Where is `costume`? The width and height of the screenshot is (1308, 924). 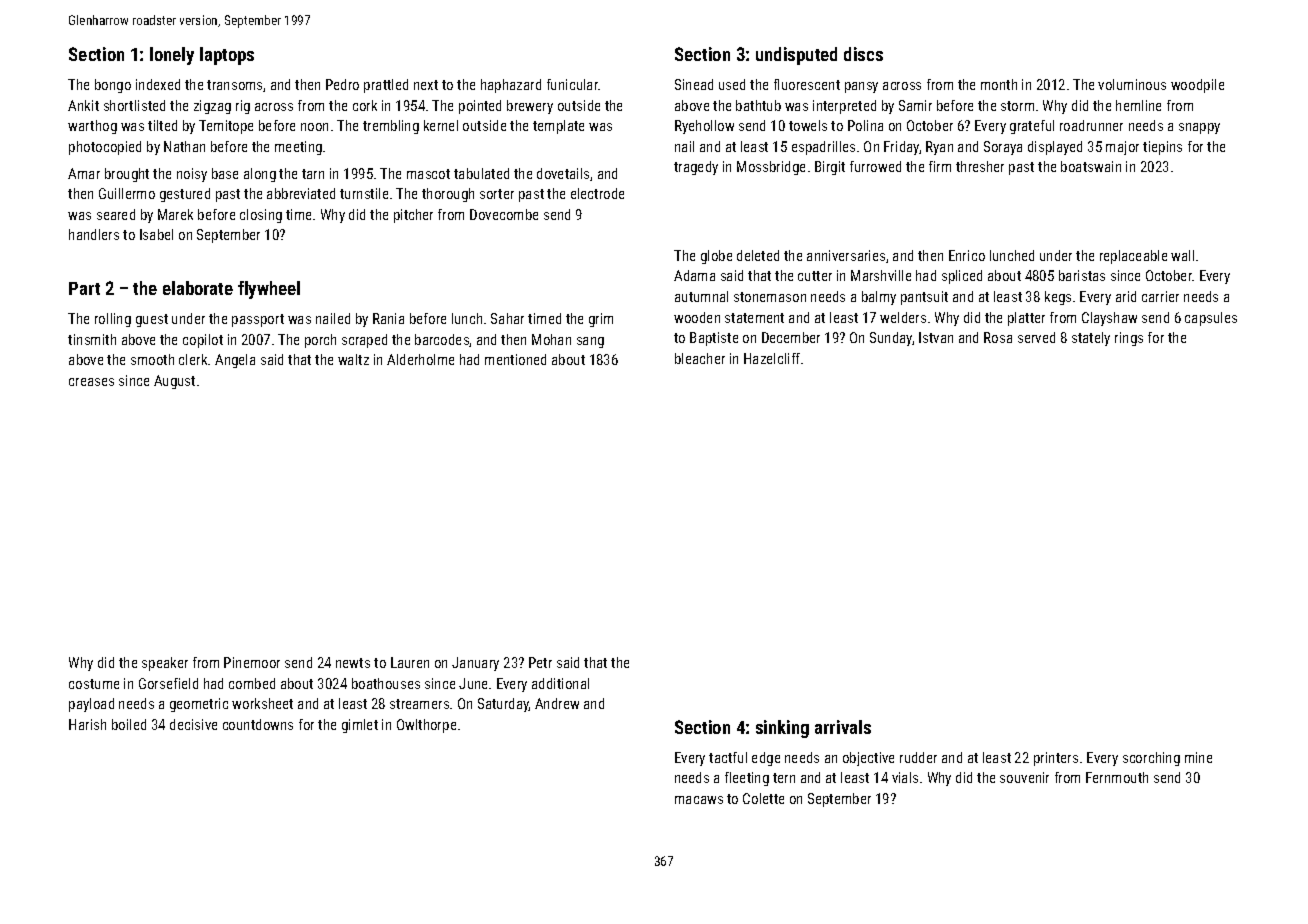 costume is located at coordinates (94, 684).
